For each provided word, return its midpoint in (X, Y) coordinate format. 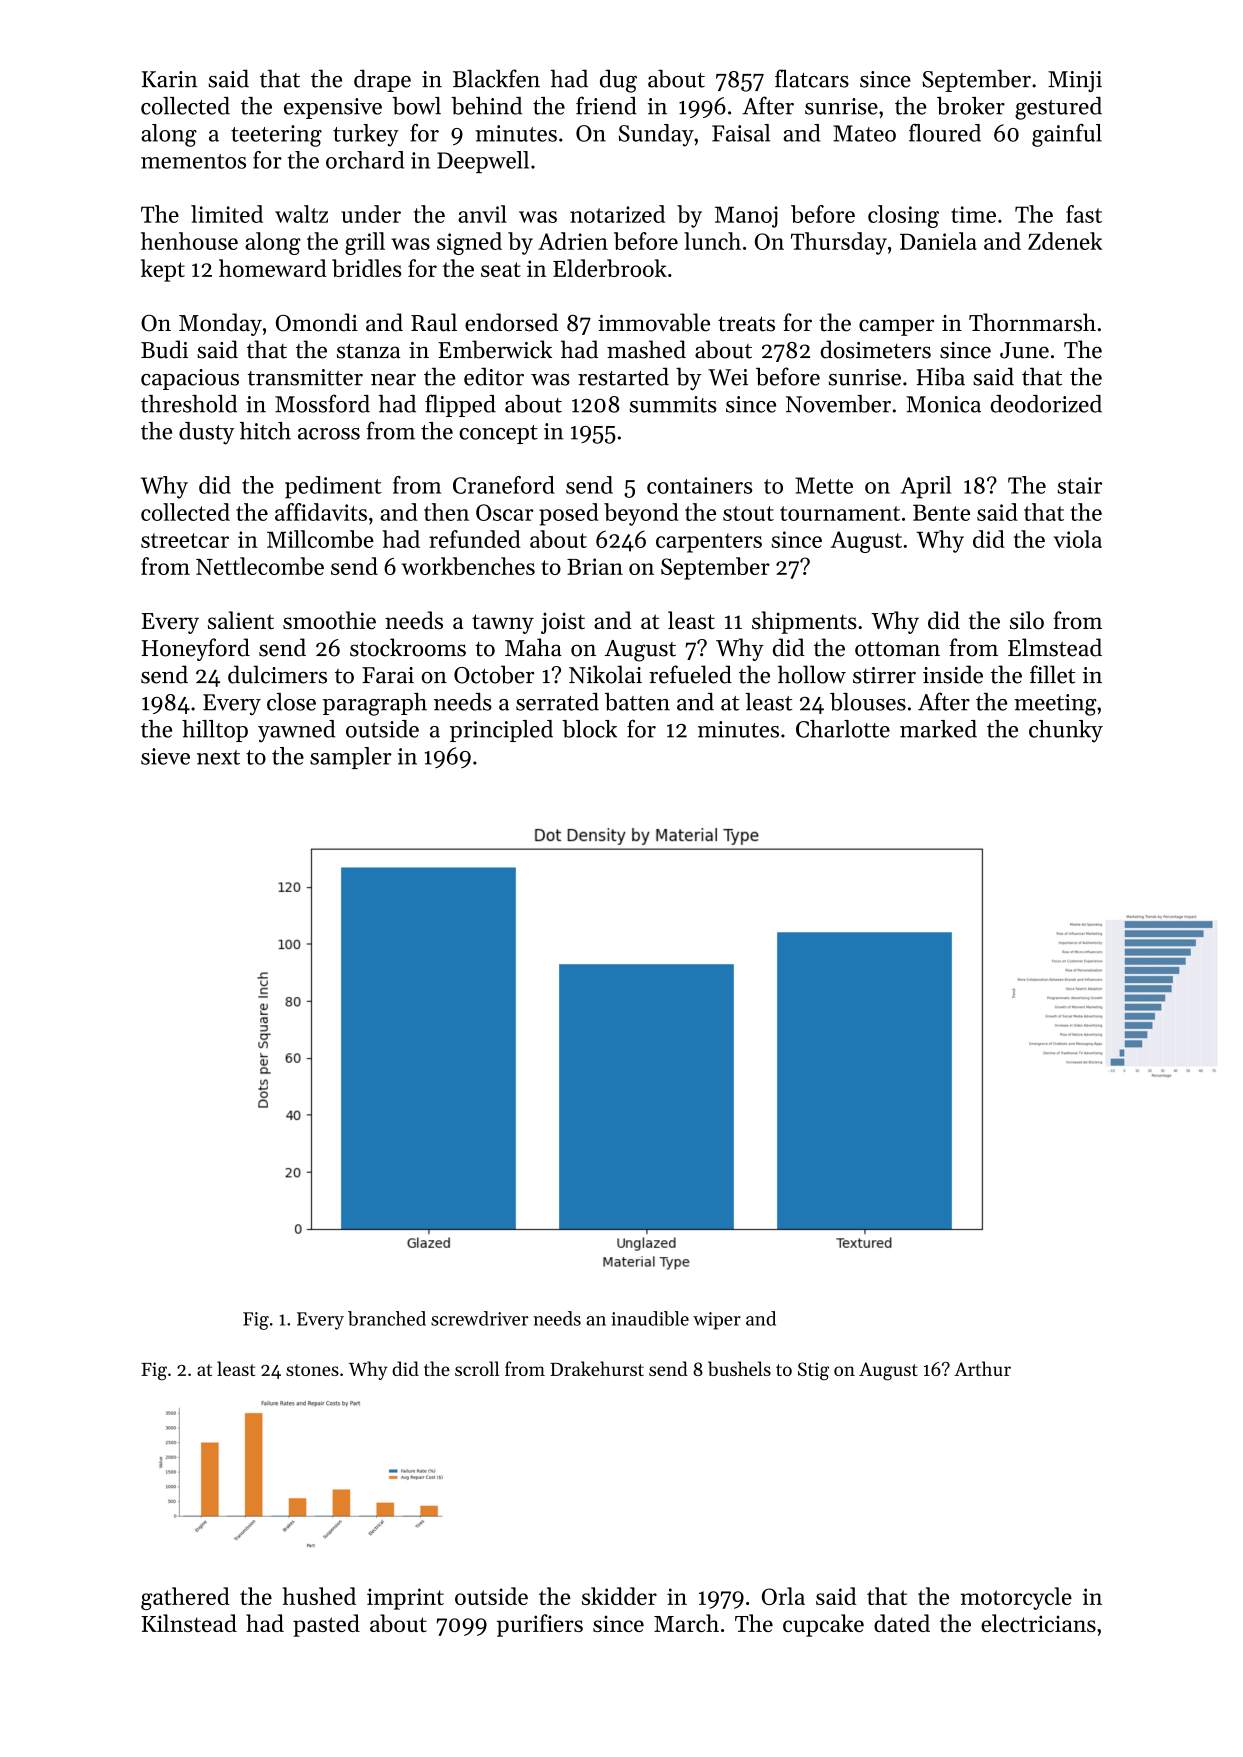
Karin (170, 79)
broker (971, 106)
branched (387, 1318)
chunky (1066, 731)
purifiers (540, 1625)
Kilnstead (189, 1623)
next (218, 757)
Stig (813, 1371)
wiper (717, 1321)
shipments (804, 622)
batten (637, 702)
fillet (1052, 674)
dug (618, 81)
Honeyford (196, 649)
